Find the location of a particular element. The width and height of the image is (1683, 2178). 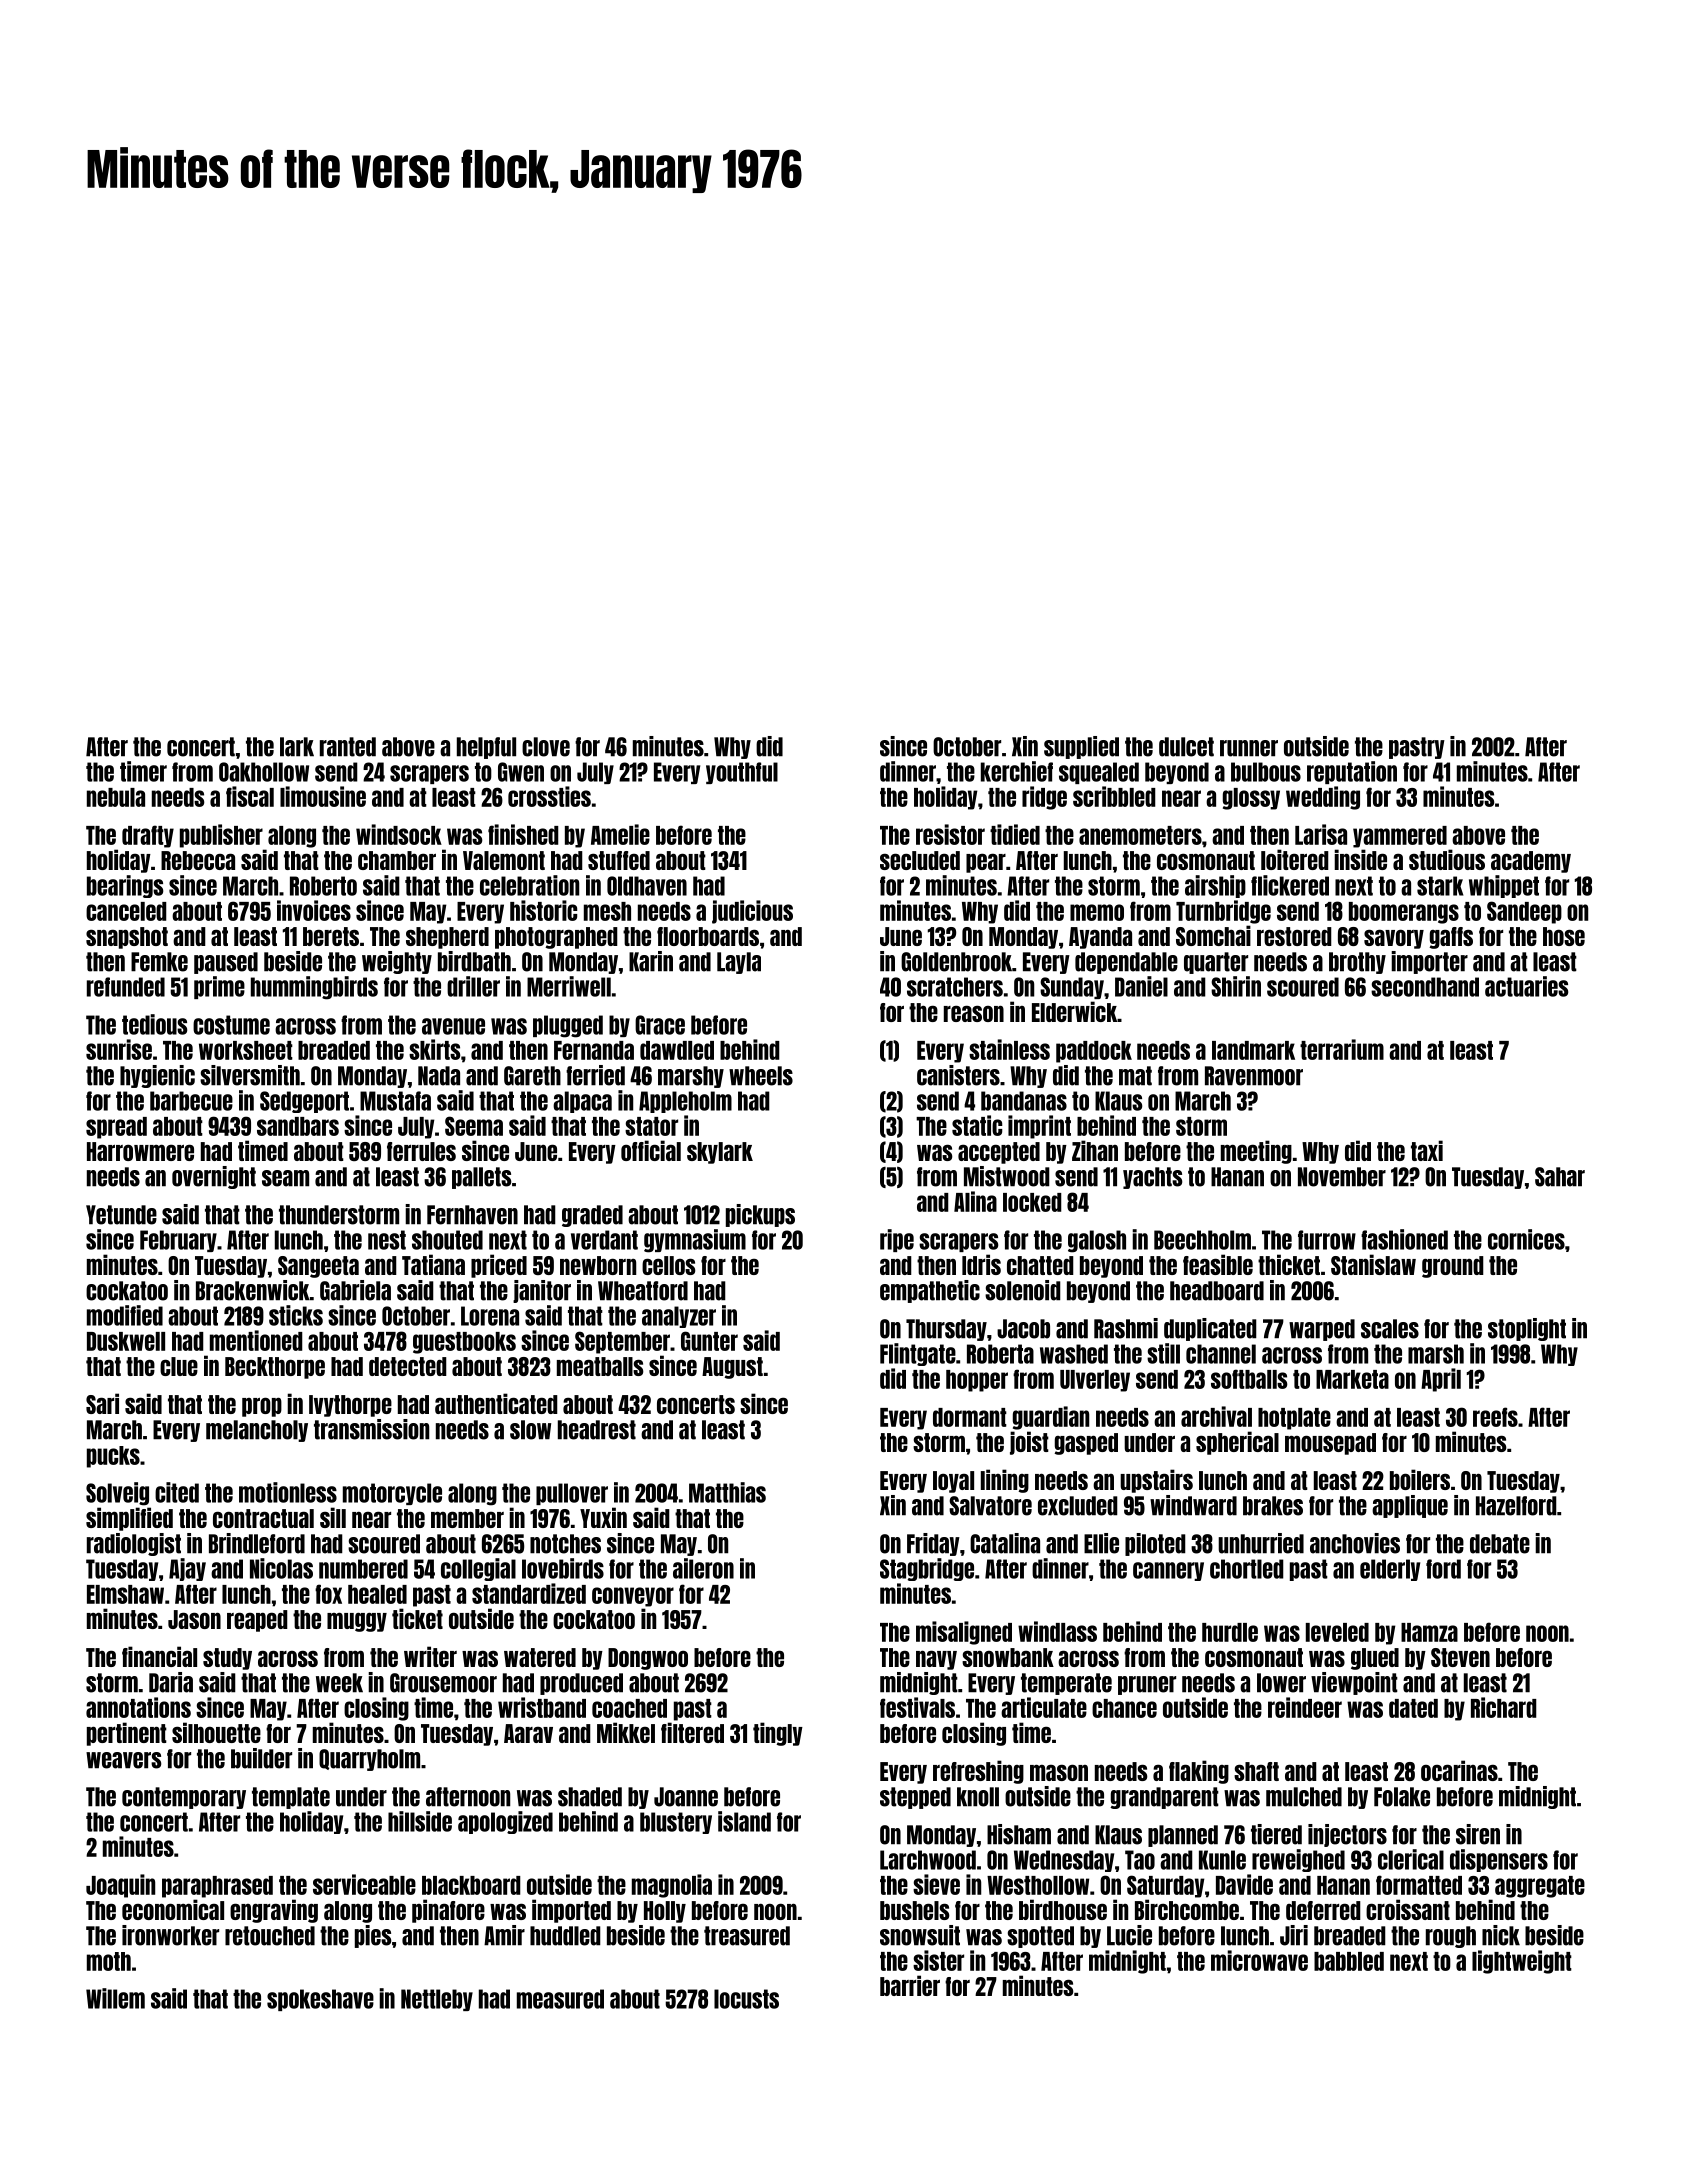

applique is located at coordinates (1410, 1506).
